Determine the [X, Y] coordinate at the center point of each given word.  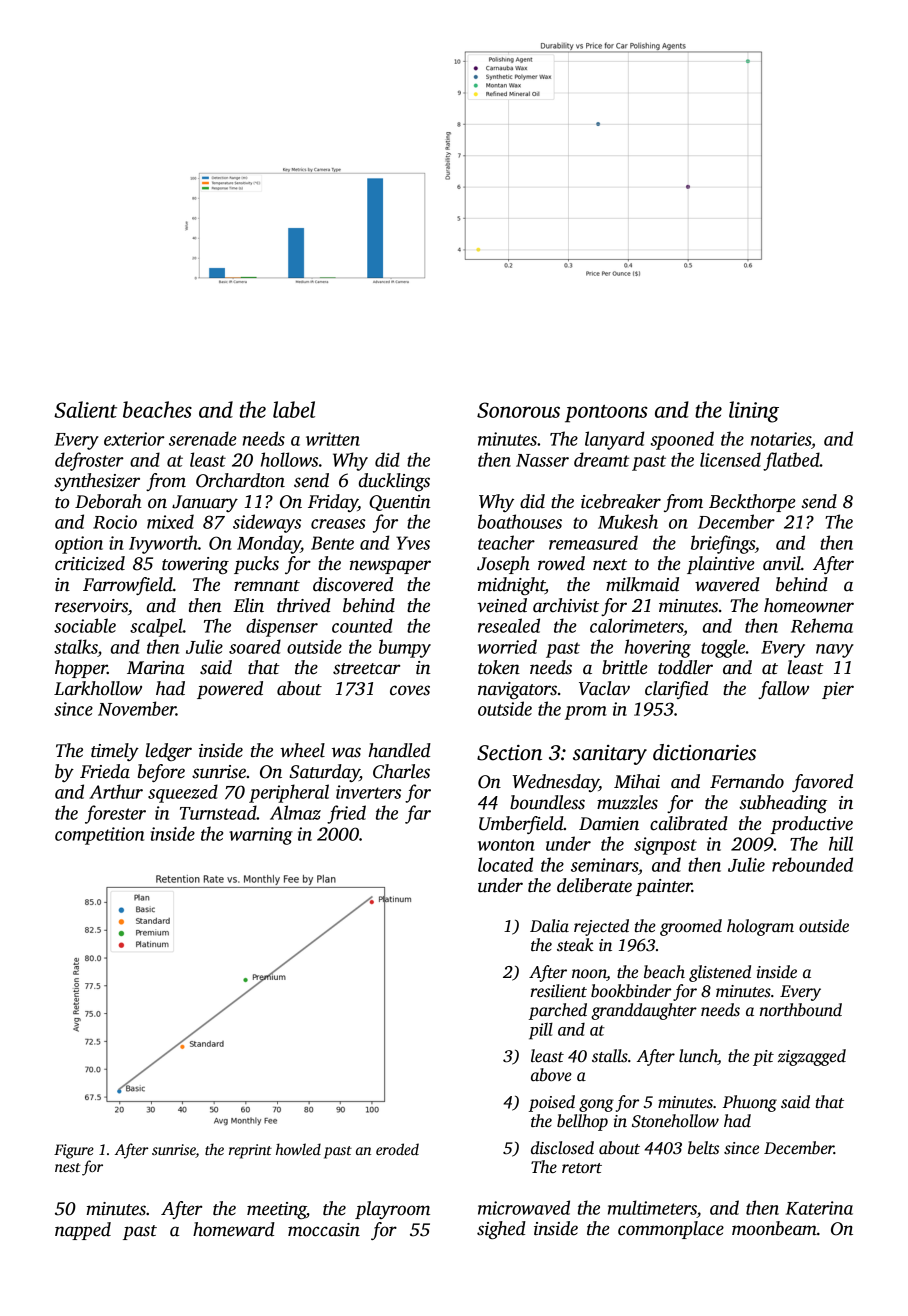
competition [99, 836]
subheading [783, 804]
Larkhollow [98, 688]
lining [754, 412]
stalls [610, 1056]
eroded [397, 1149]
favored [822, 783]
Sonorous [518, 410]
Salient [85, 409]
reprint [250, 1151]
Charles [401, 771]
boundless [547, 802]
